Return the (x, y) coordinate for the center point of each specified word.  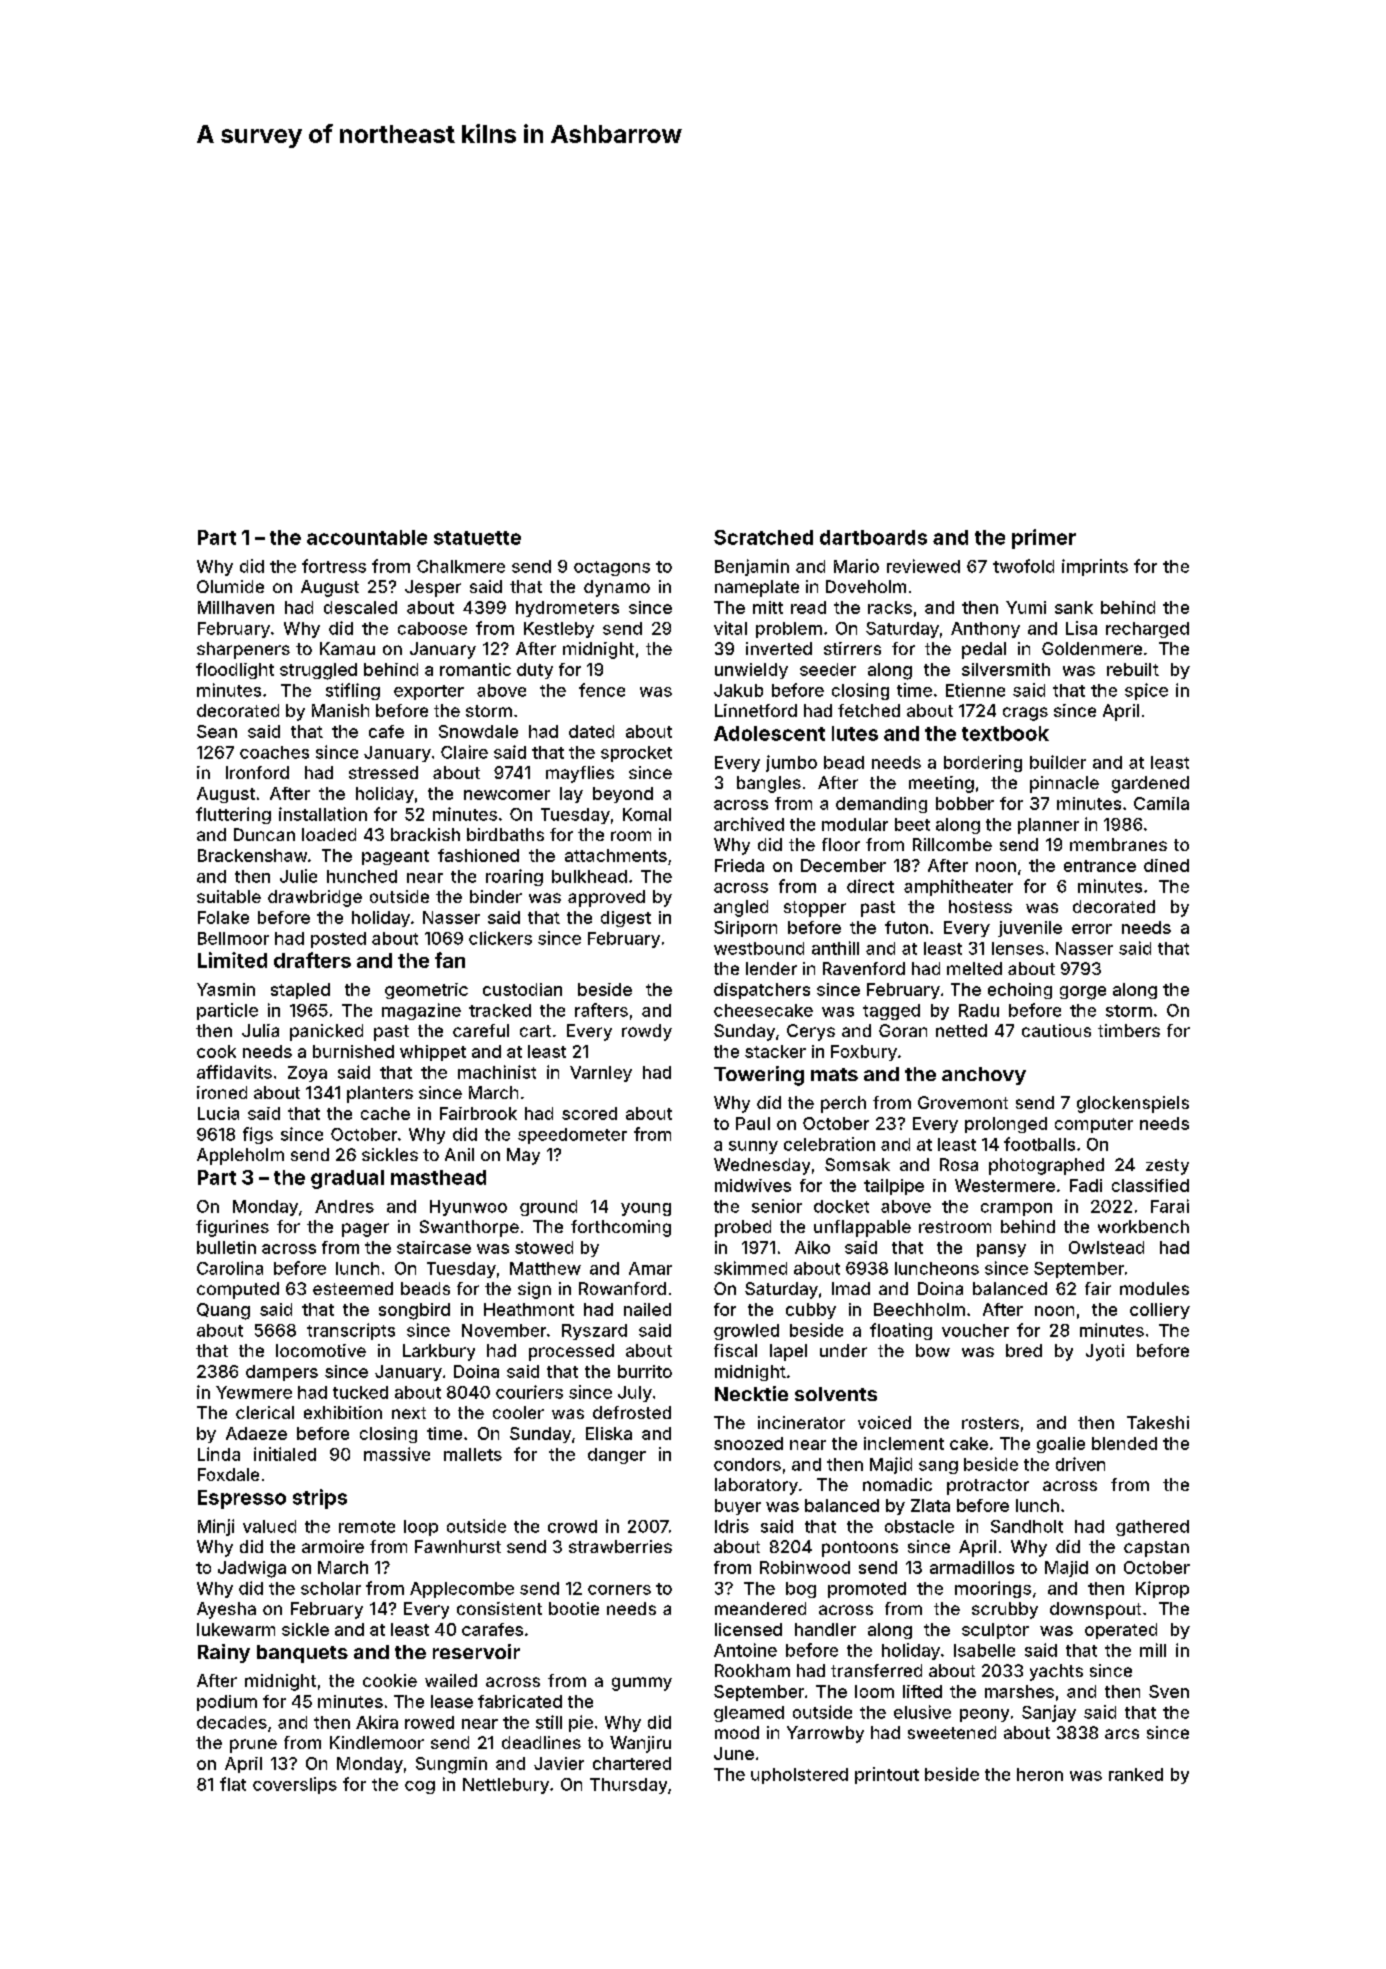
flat (233, 1784)
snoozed (748, 1443)
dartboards (873, 537)
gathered (1152, 1528)
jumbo (791, 763)
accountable (367, 537)
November (504, 1330)
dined (1166, 865)
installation (323, 814)
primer (1044, 539)
